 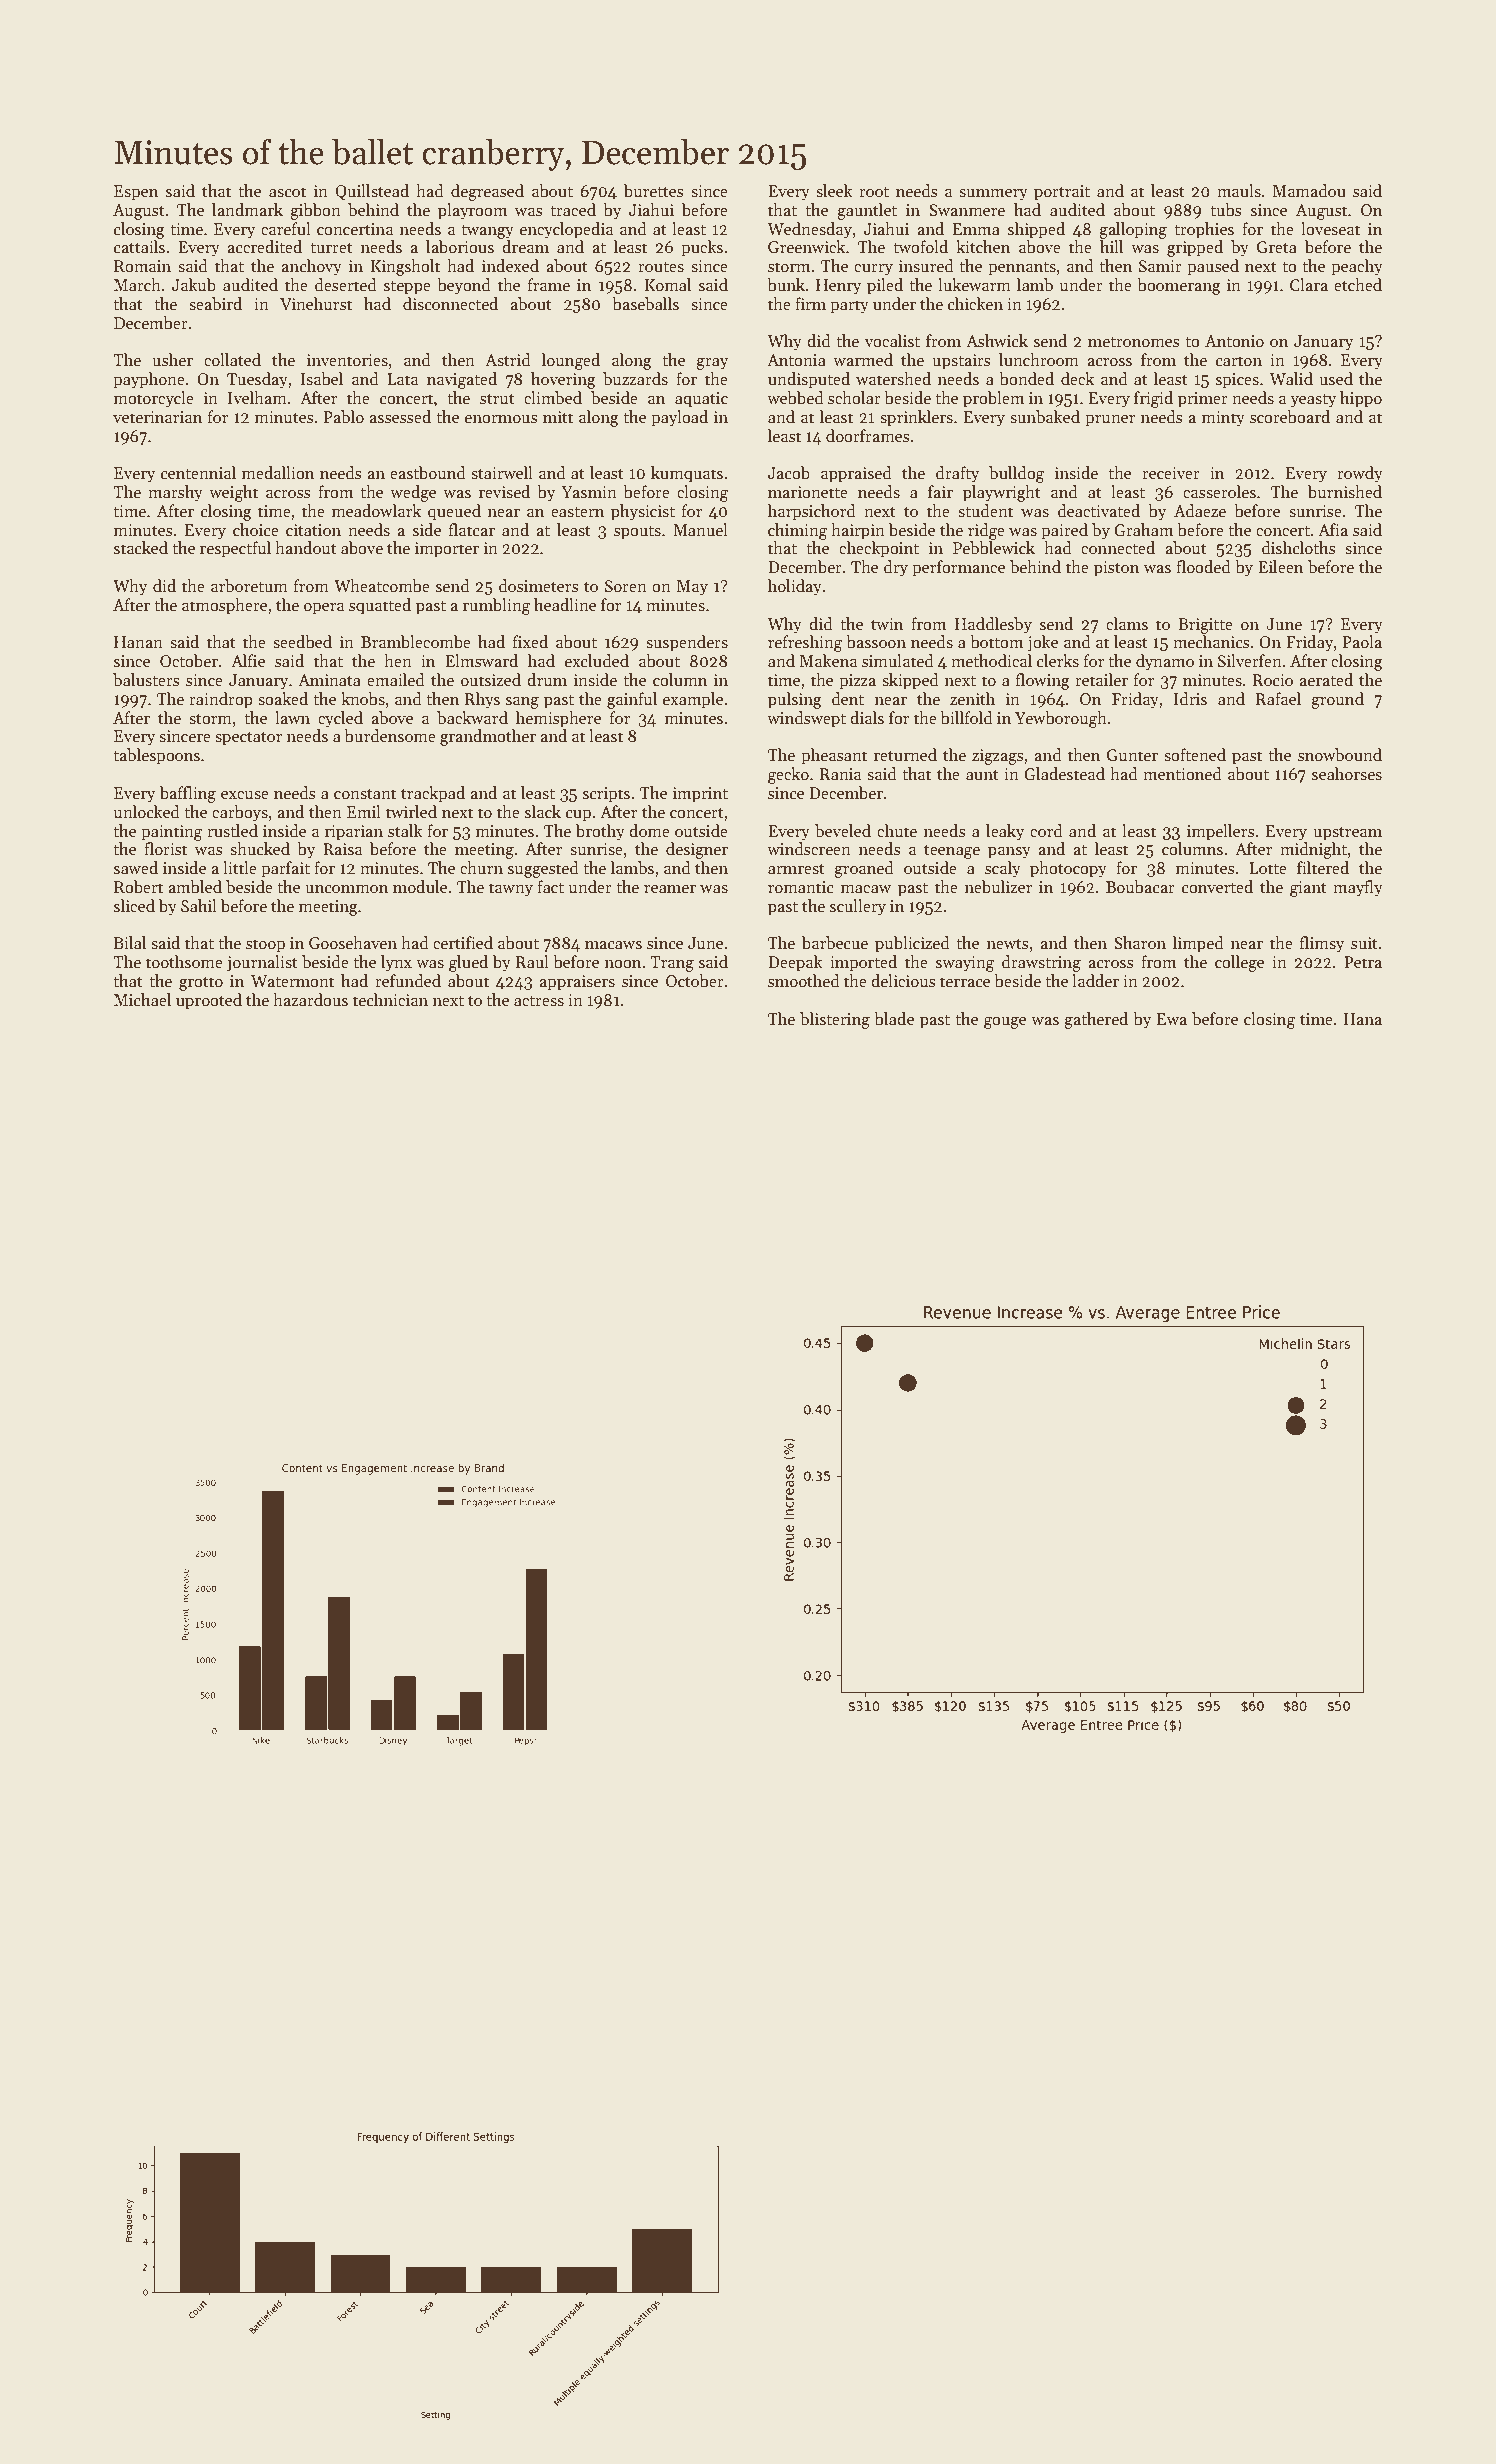 I want to click on burettes, so click(x=653, y=191).
